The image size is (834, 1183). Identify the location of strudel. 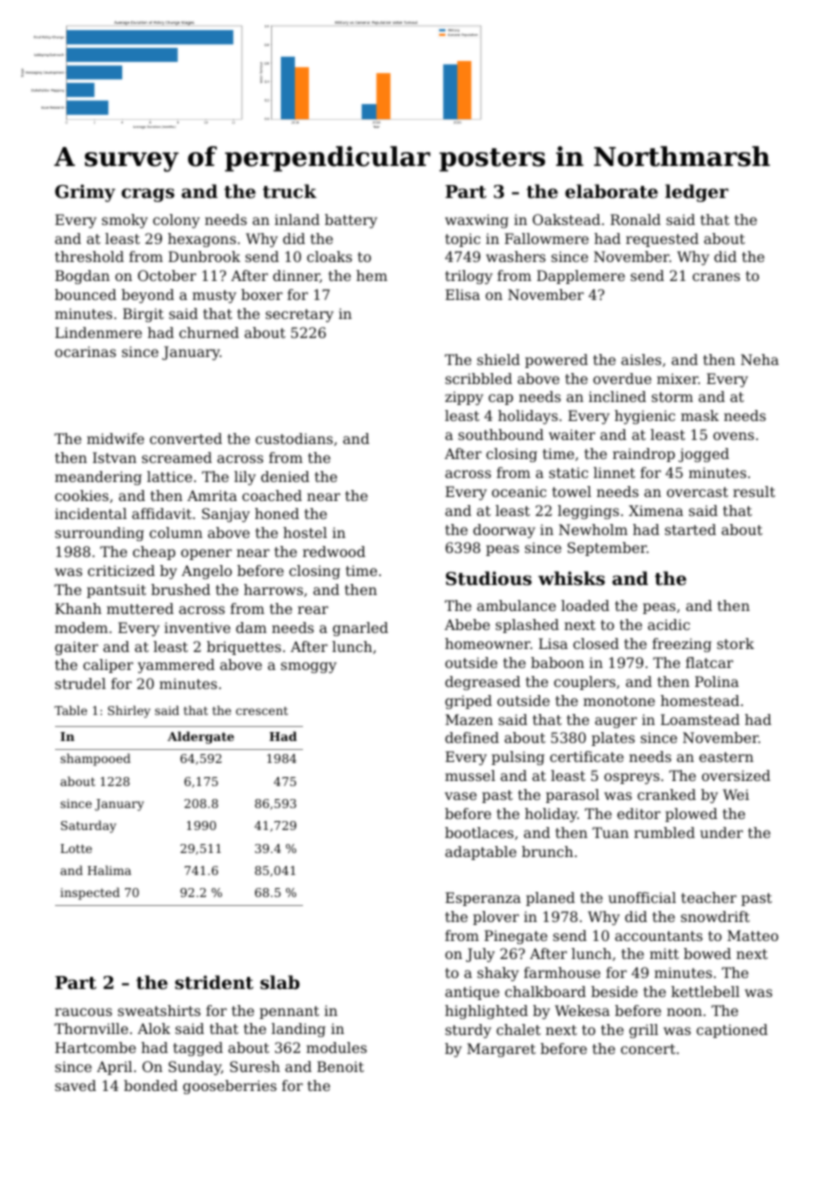
(80, 683).
